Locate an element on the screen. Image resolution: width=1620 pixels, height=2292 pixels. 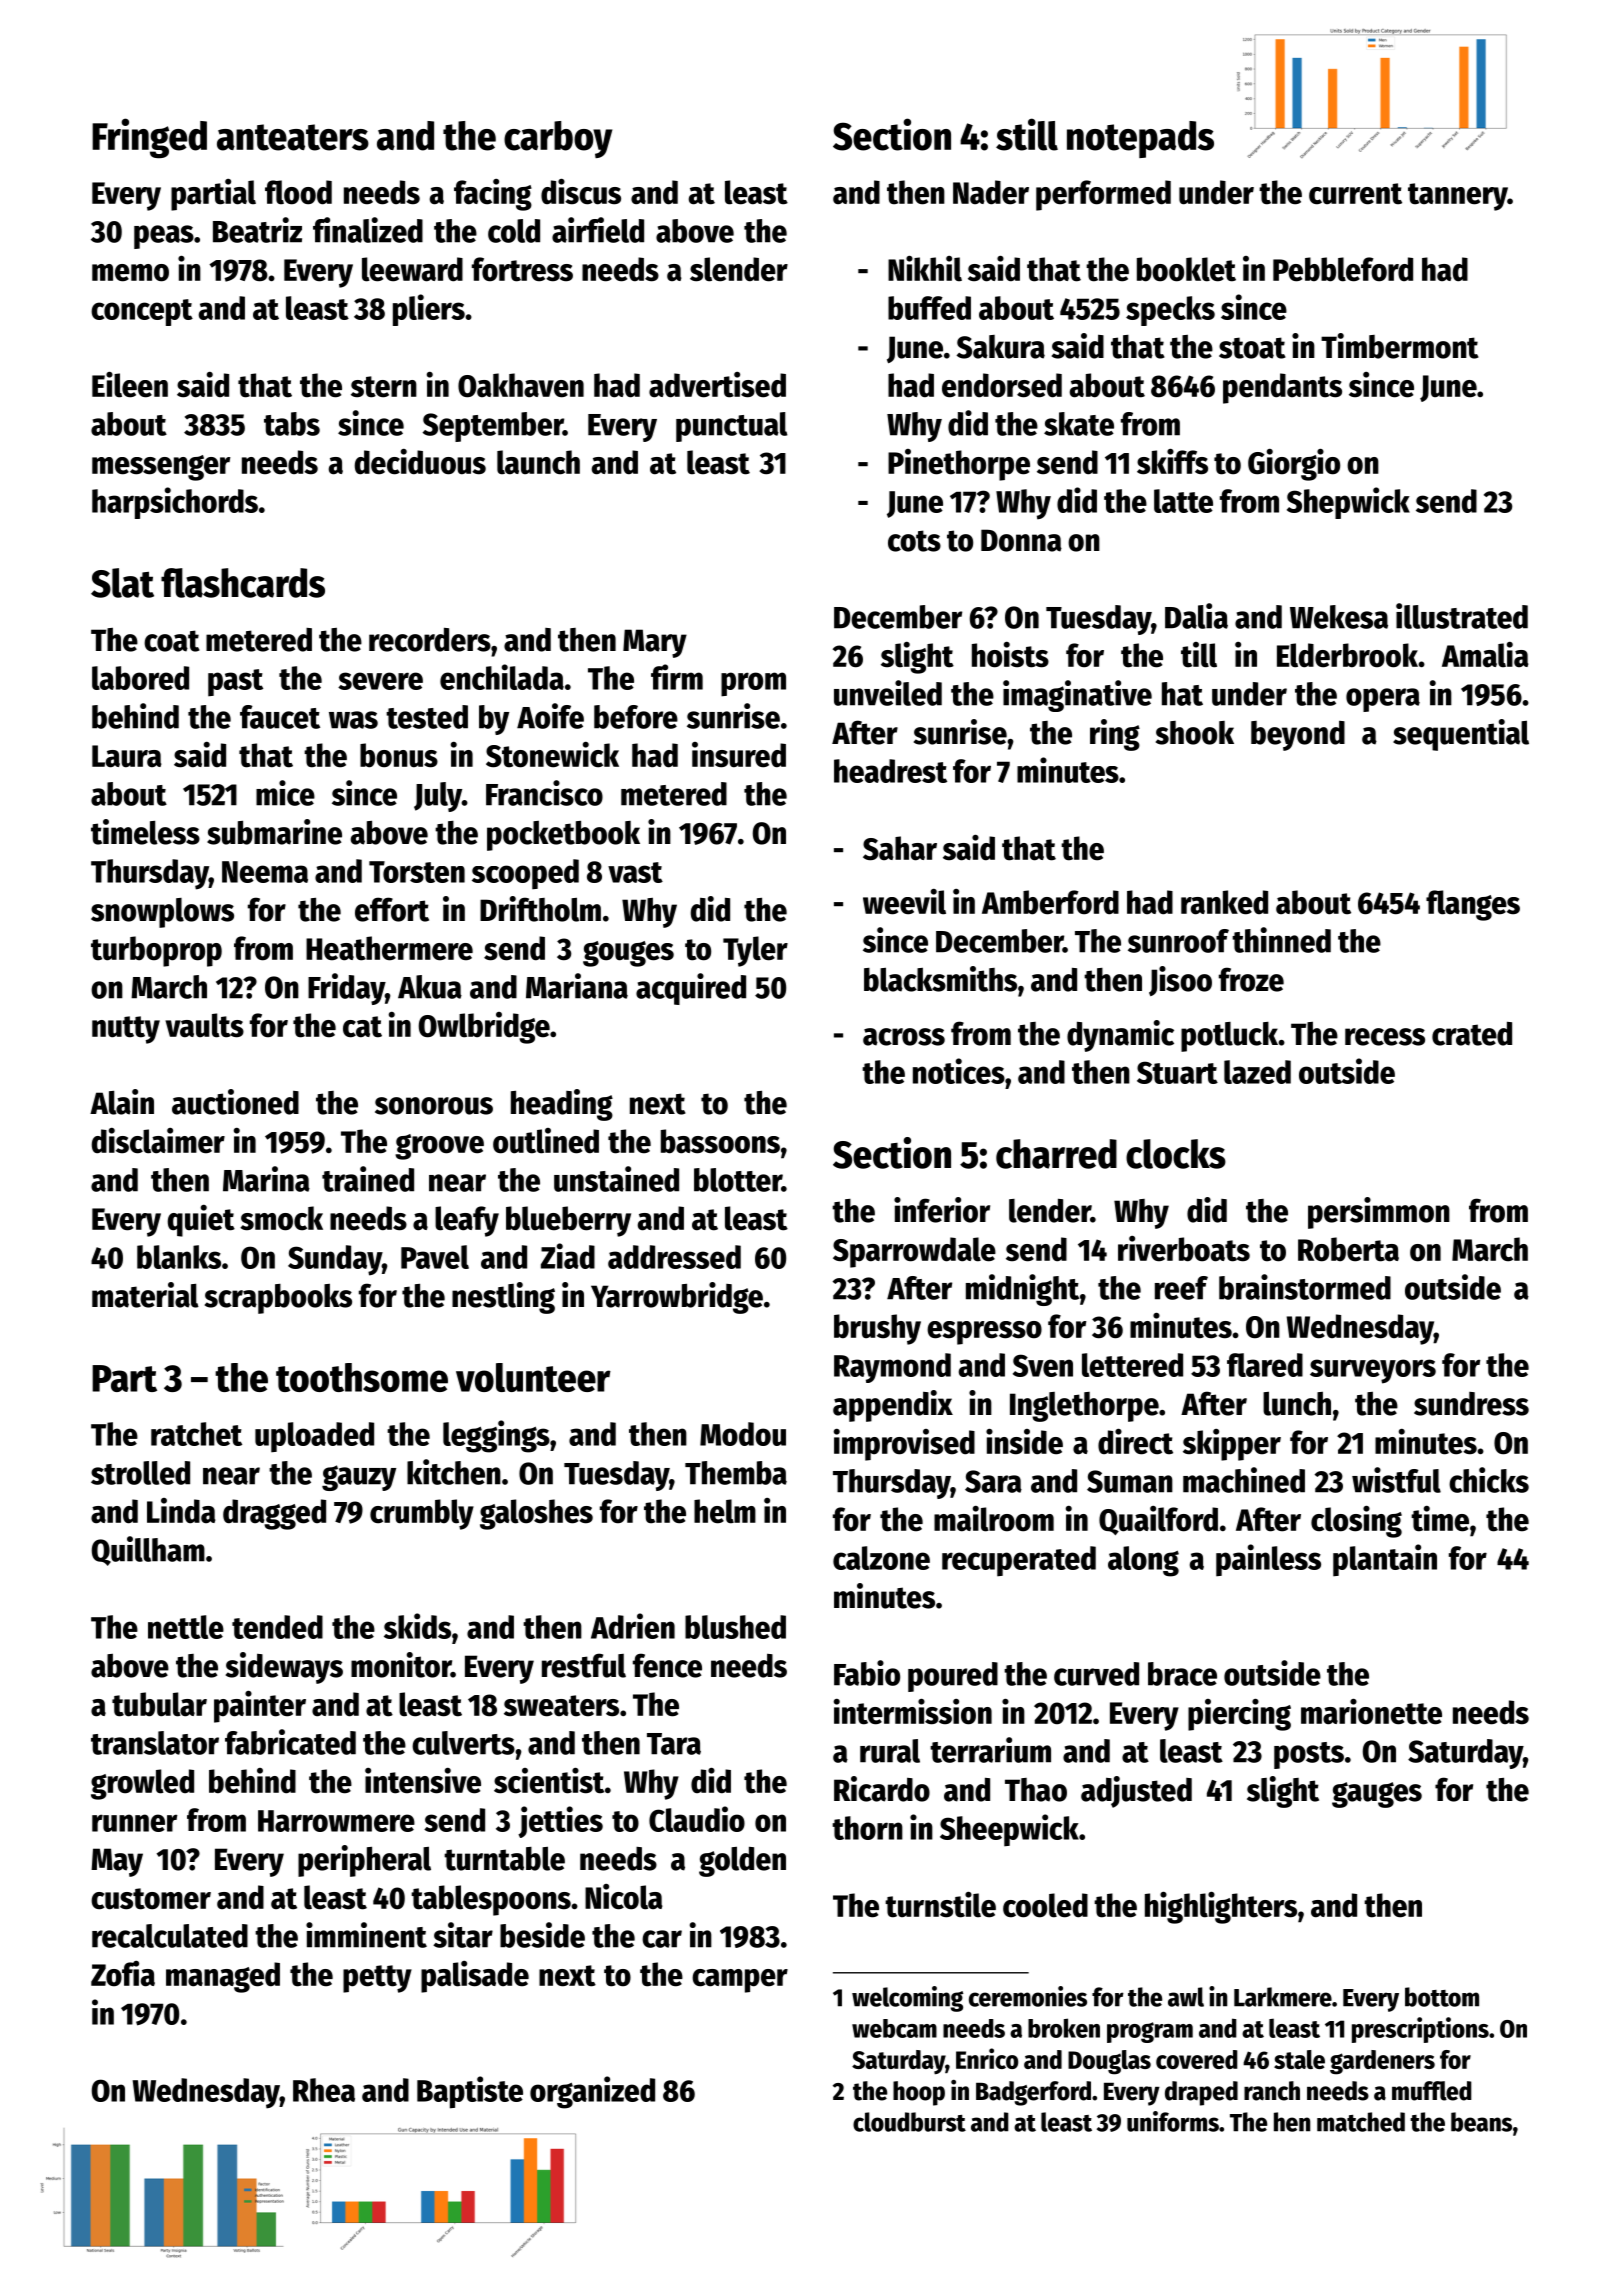
ratchet is located at coordinates (196, 1434).
